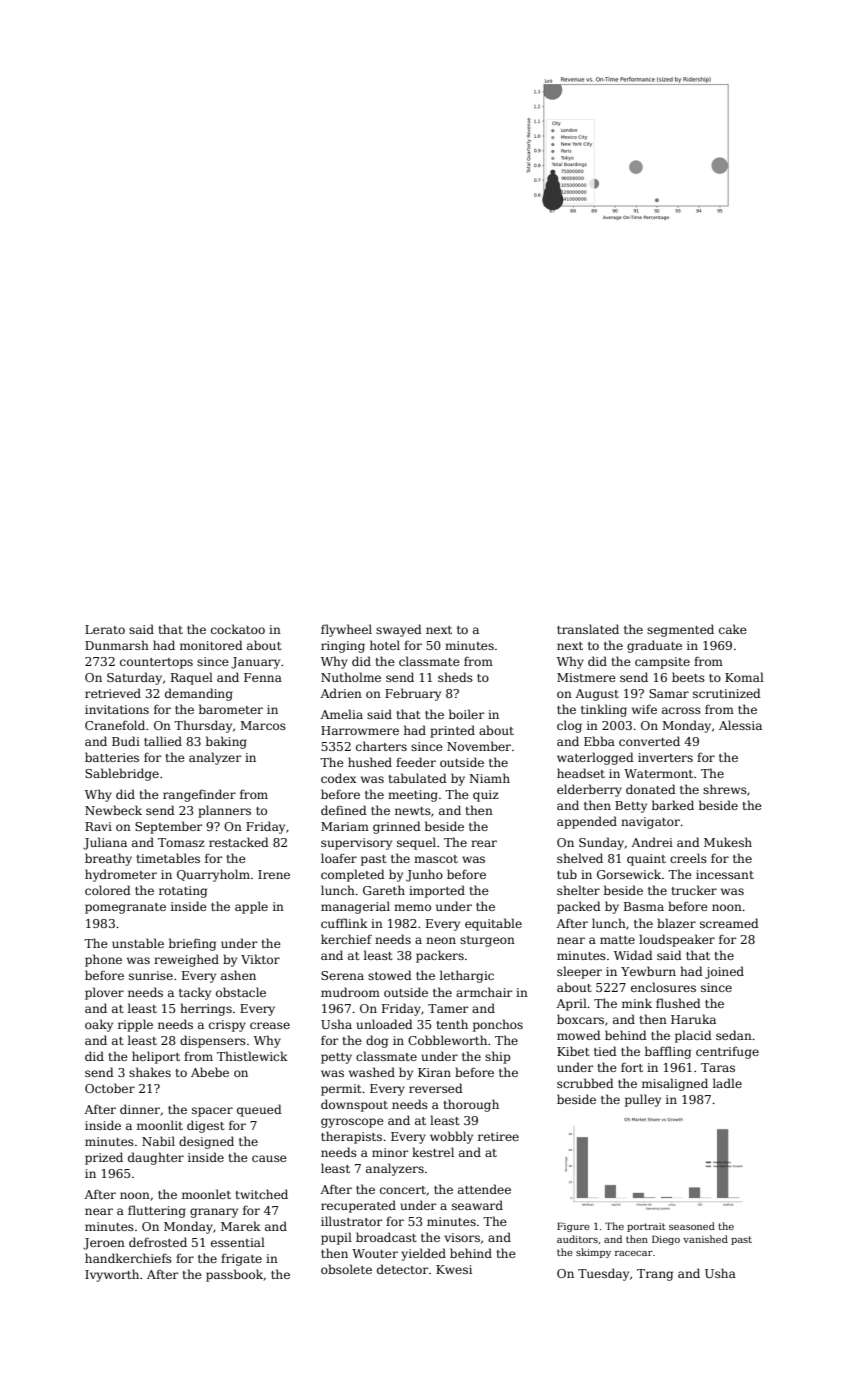  Describe the element at coordinates (156, 663) in the document. I see `countertops` at that location.
